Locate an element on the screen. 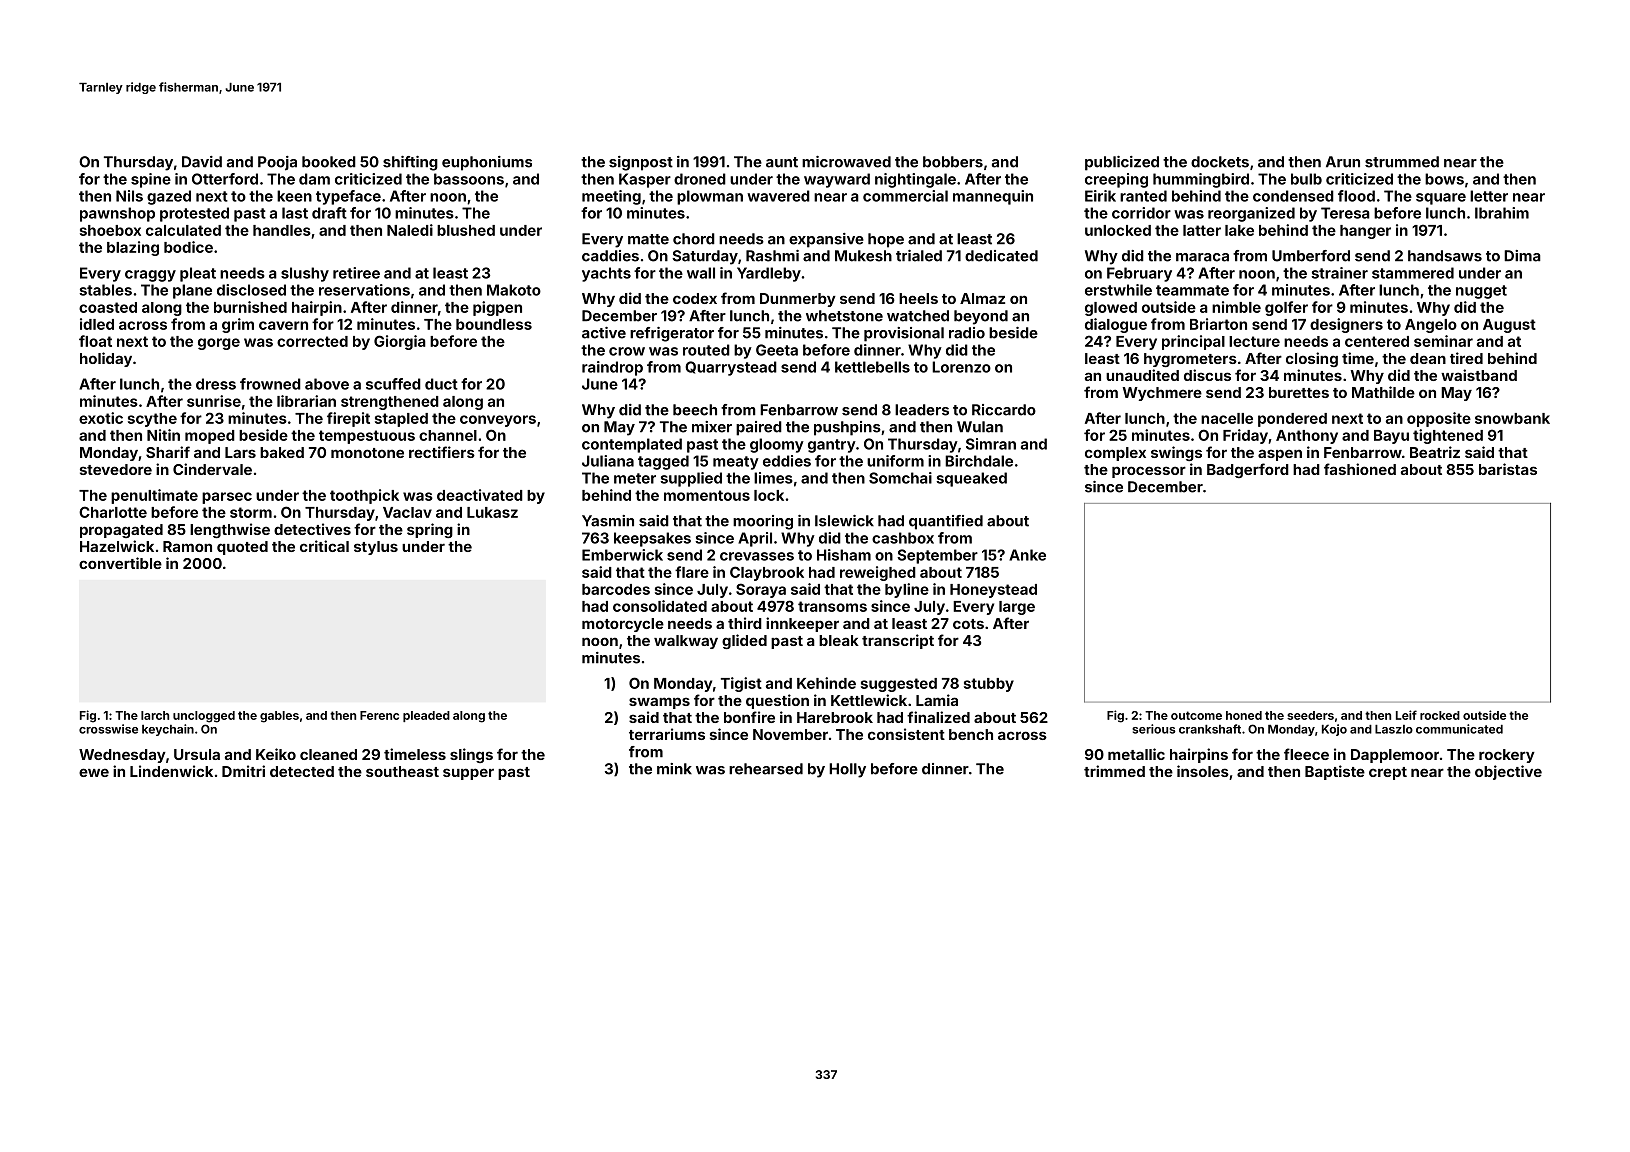 This screenshot has width=1630, height=1152. stubby is located at coordinates (989, 685).
